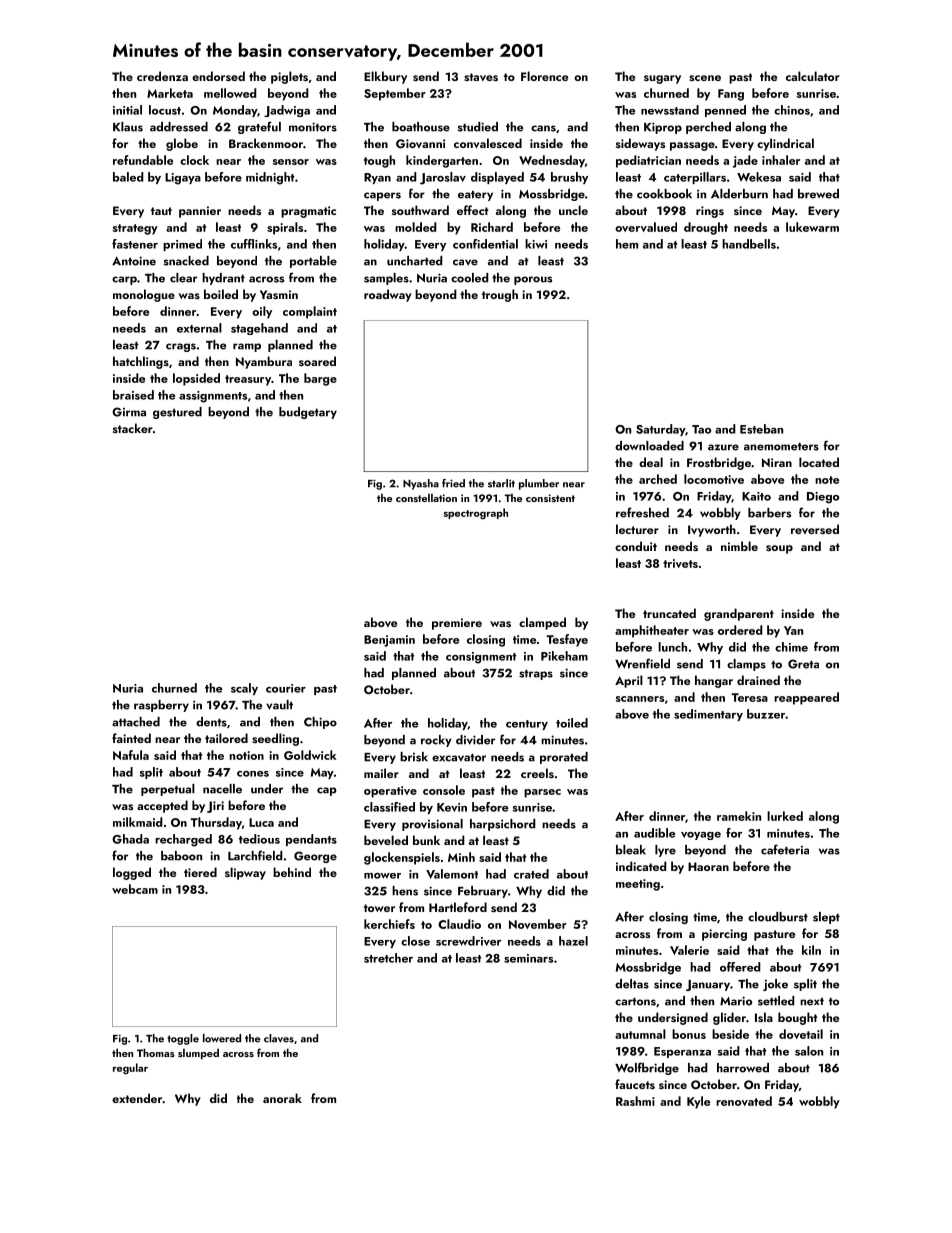  What do you see at coordinates (282, 1098) in the page?
I see `anorak` at bounding box center [282, 1098].
